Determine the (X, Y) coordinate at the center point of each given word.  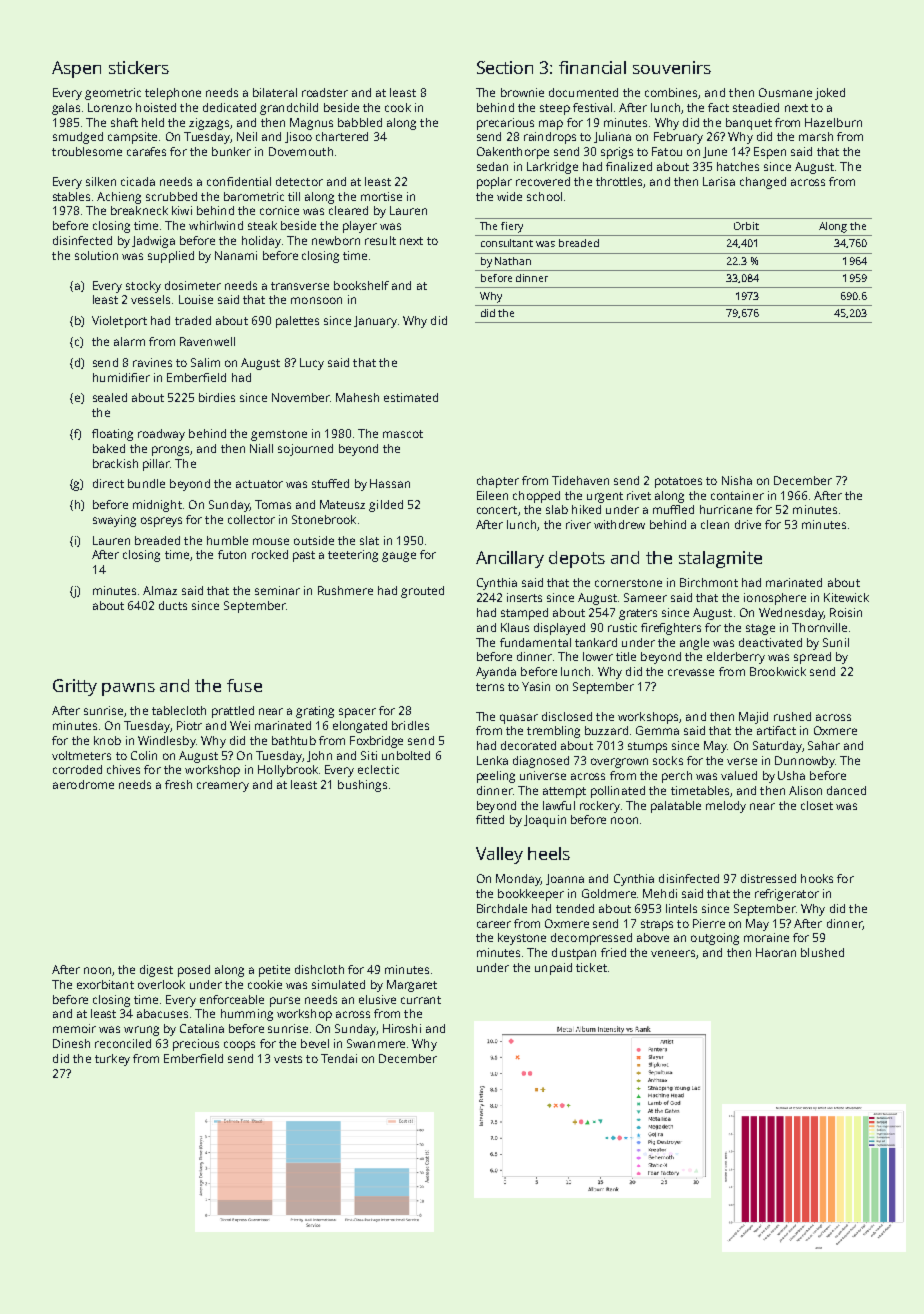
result (380, 240)
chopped (536, 497)
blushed (822, 952)
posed (194, 971)
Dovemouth (301, 151)
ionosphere (775, 599)
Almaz (160, 590)
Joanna (565, 879)
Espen (770, 153)
